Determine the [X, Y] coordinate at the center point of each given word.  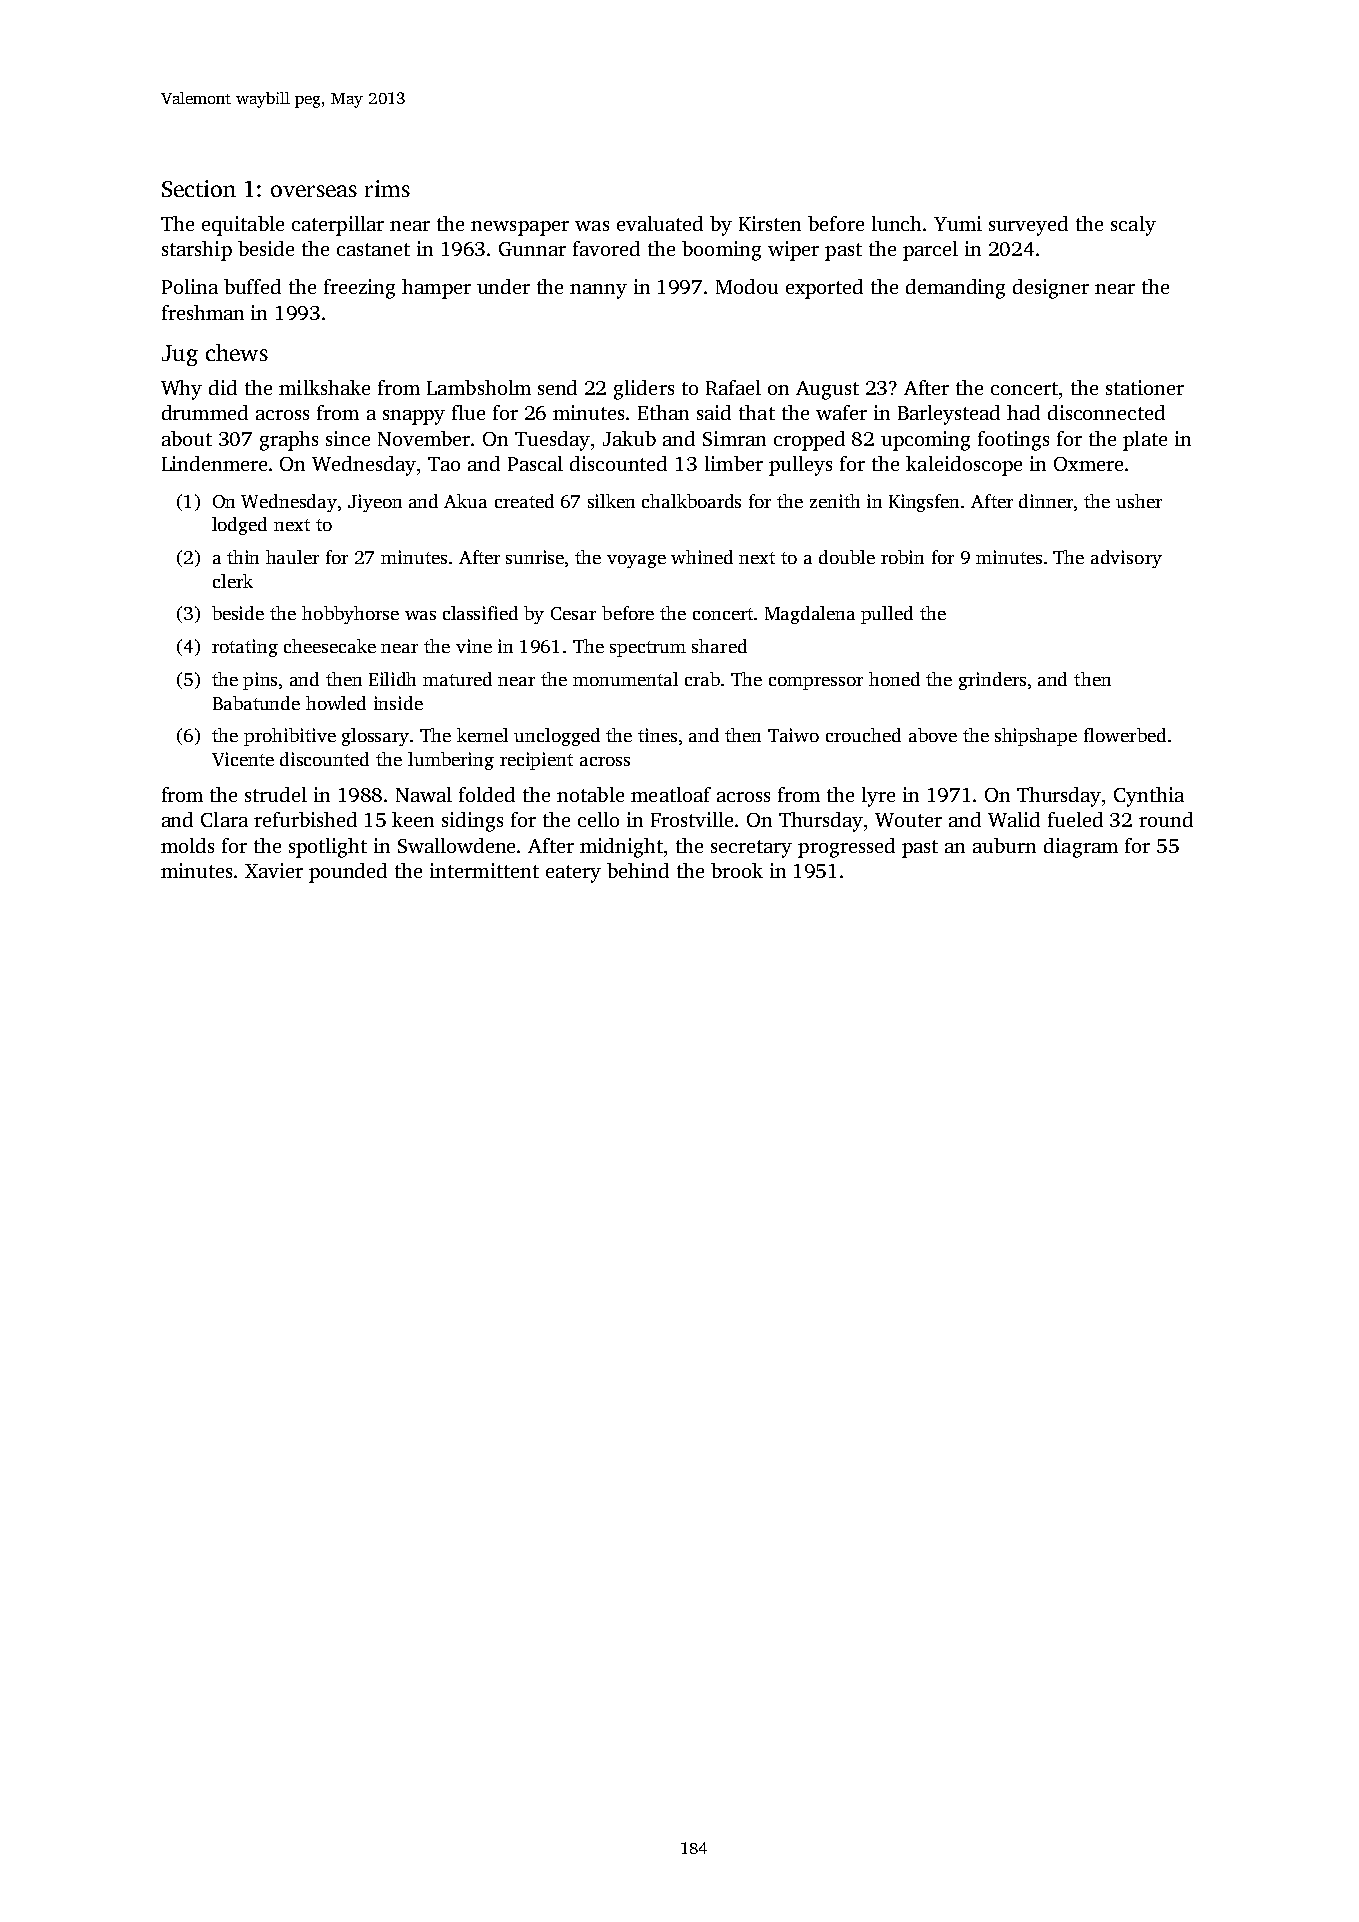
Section [199, 188]
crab [702, 679]
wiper [793, 251]
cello [598, 819]
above [933, 735]
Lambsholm [479, 387]
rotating [245, 648]
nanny [598, 291]
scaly [1133, 226]
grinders [992, 681]
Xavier [274, 870]
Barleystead [949, 415]
